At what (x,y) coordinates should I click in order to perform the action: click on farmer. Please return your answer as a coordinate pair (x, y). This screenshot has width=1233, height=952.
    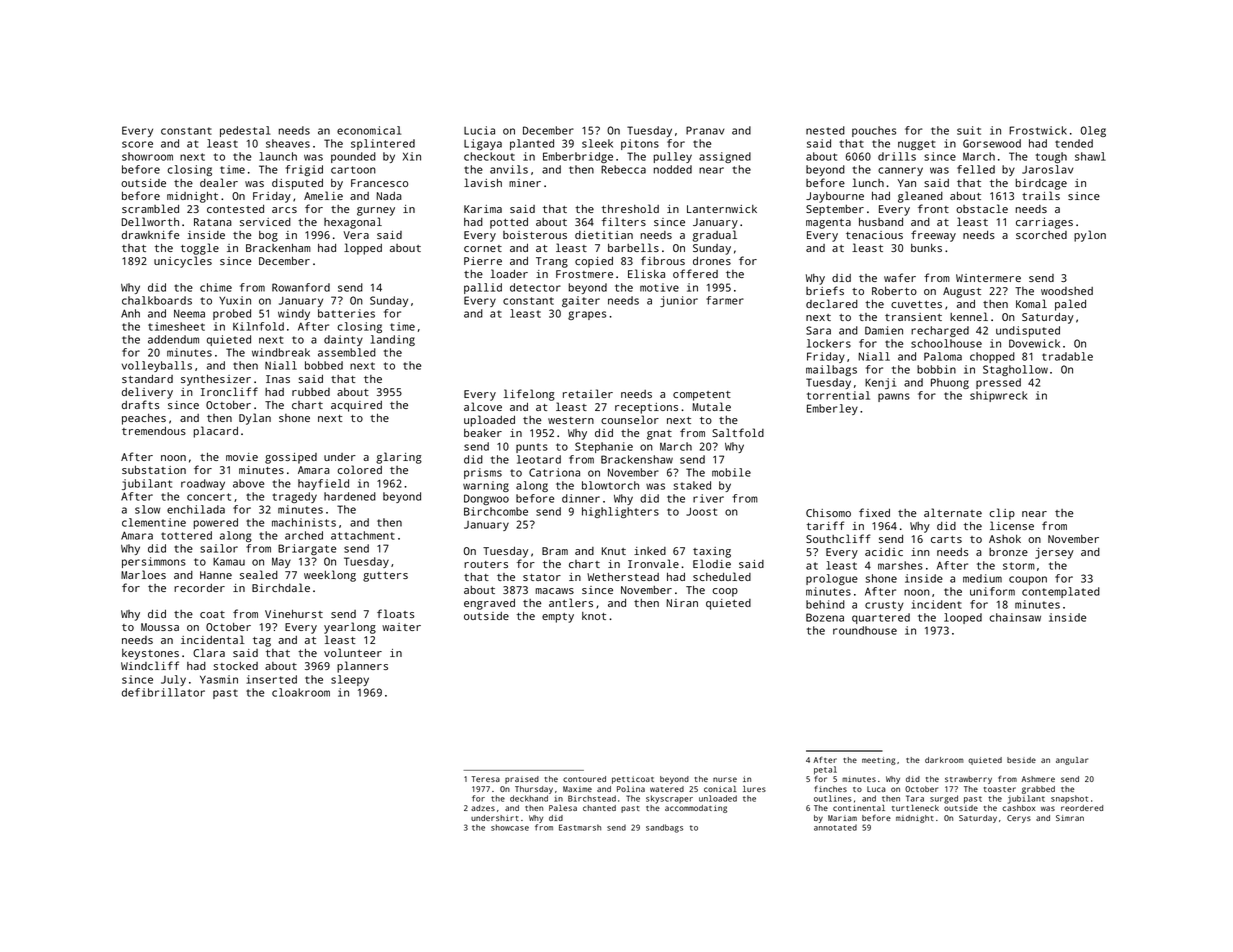
    Looking at the image, I should click on (725, 300).
